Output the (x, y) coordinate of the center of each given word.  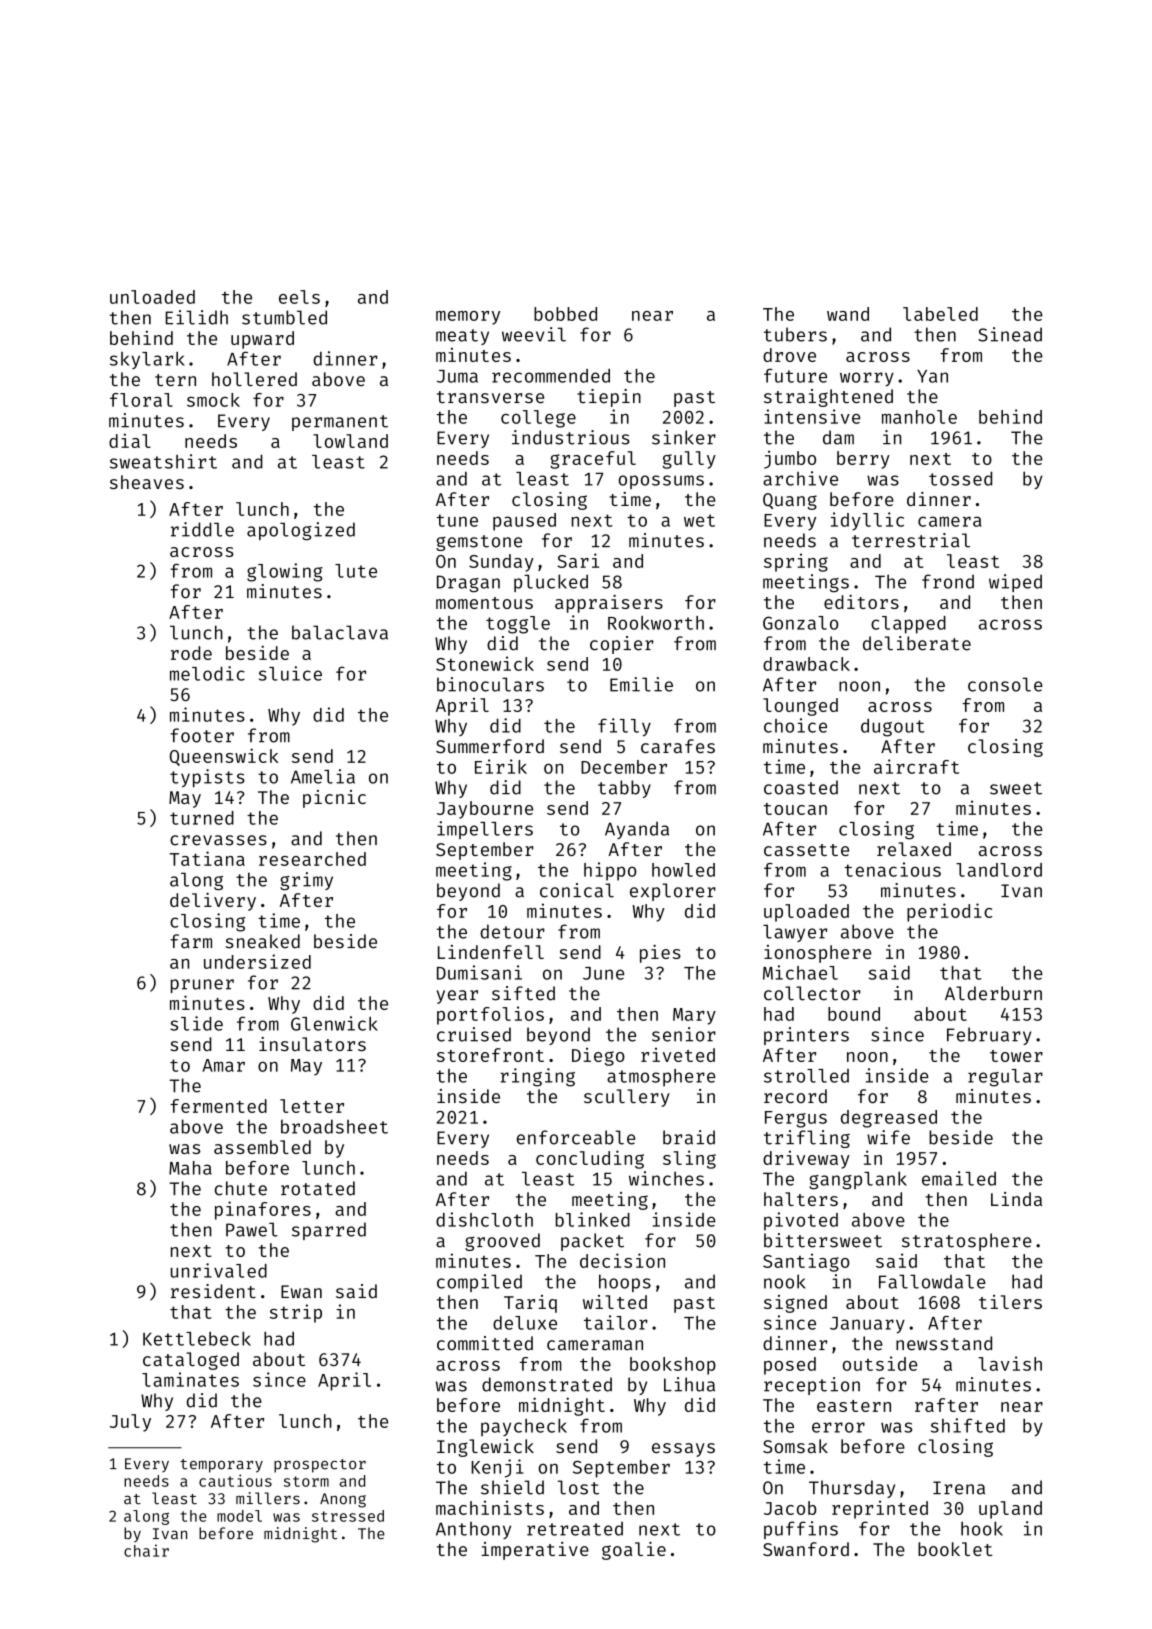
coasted (801, 787)
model (239, 1516)
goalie (634, 1551)
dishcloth (484, 1219)
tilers (1010, 1302)
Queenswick (224, 757)
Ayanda (637, 830)
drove (789, 355)
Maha (190, 1168)
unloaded (152, 297)
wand (848, 314)
